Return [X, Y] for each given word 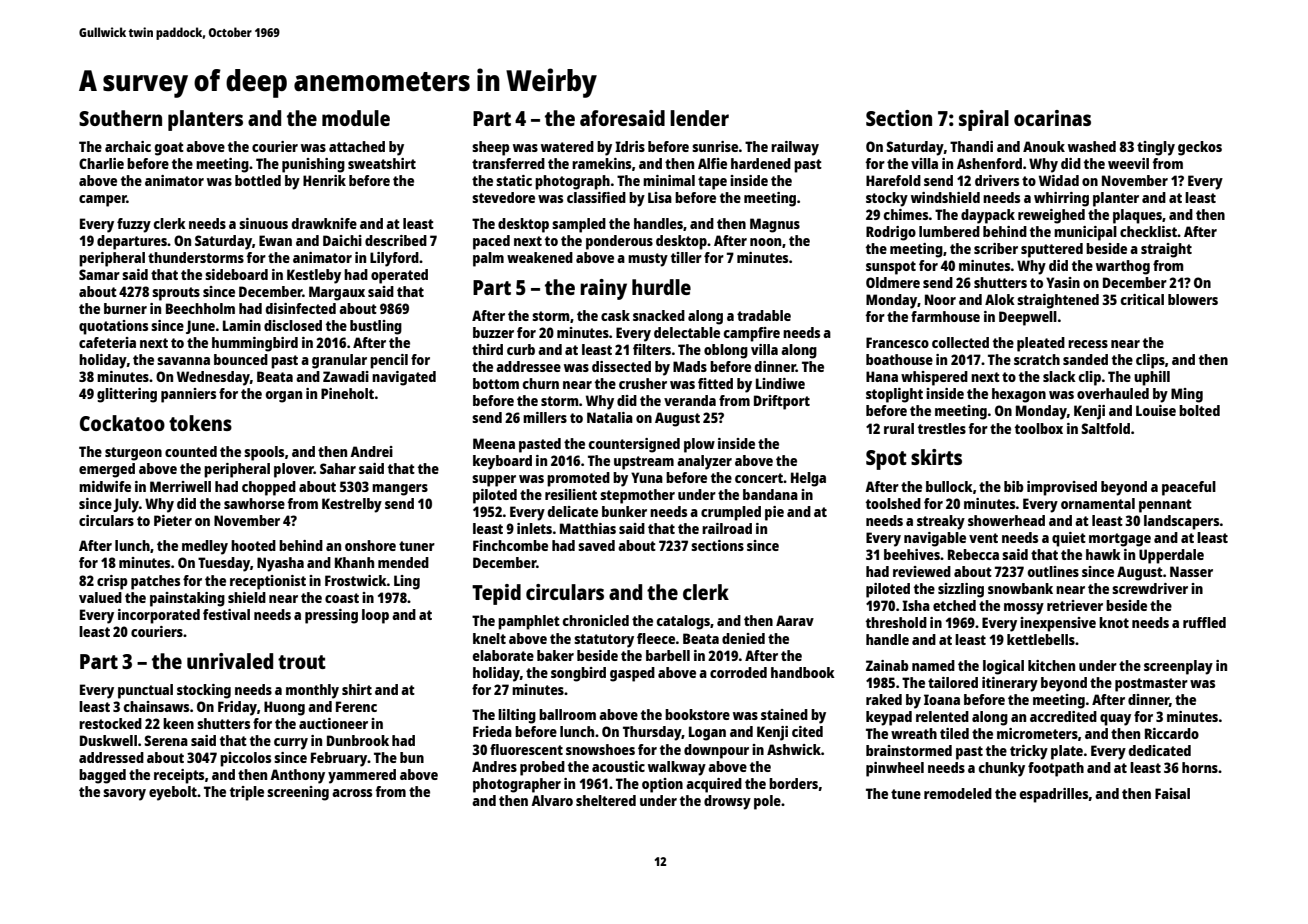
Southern [120, 118]
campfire [752, 334]
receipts [179, 776]
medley [205, 547]
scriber [996, 248]
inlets [534, 528]
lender [699, 118]
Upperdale [1171, 556]
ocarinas [1052, 118]
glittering [127, 395]
